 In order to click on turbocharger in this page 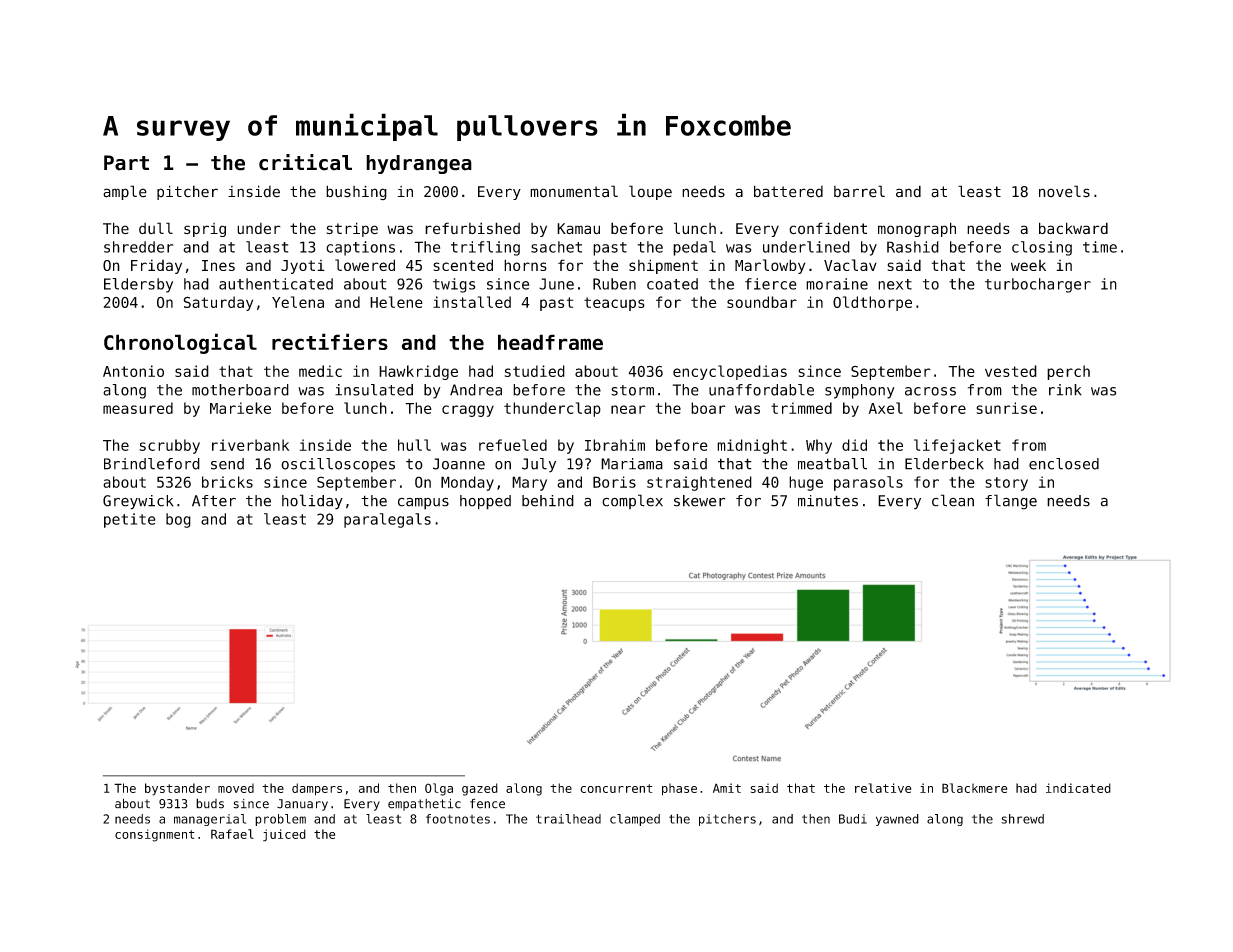, I will do `click(1038, 285)`.
